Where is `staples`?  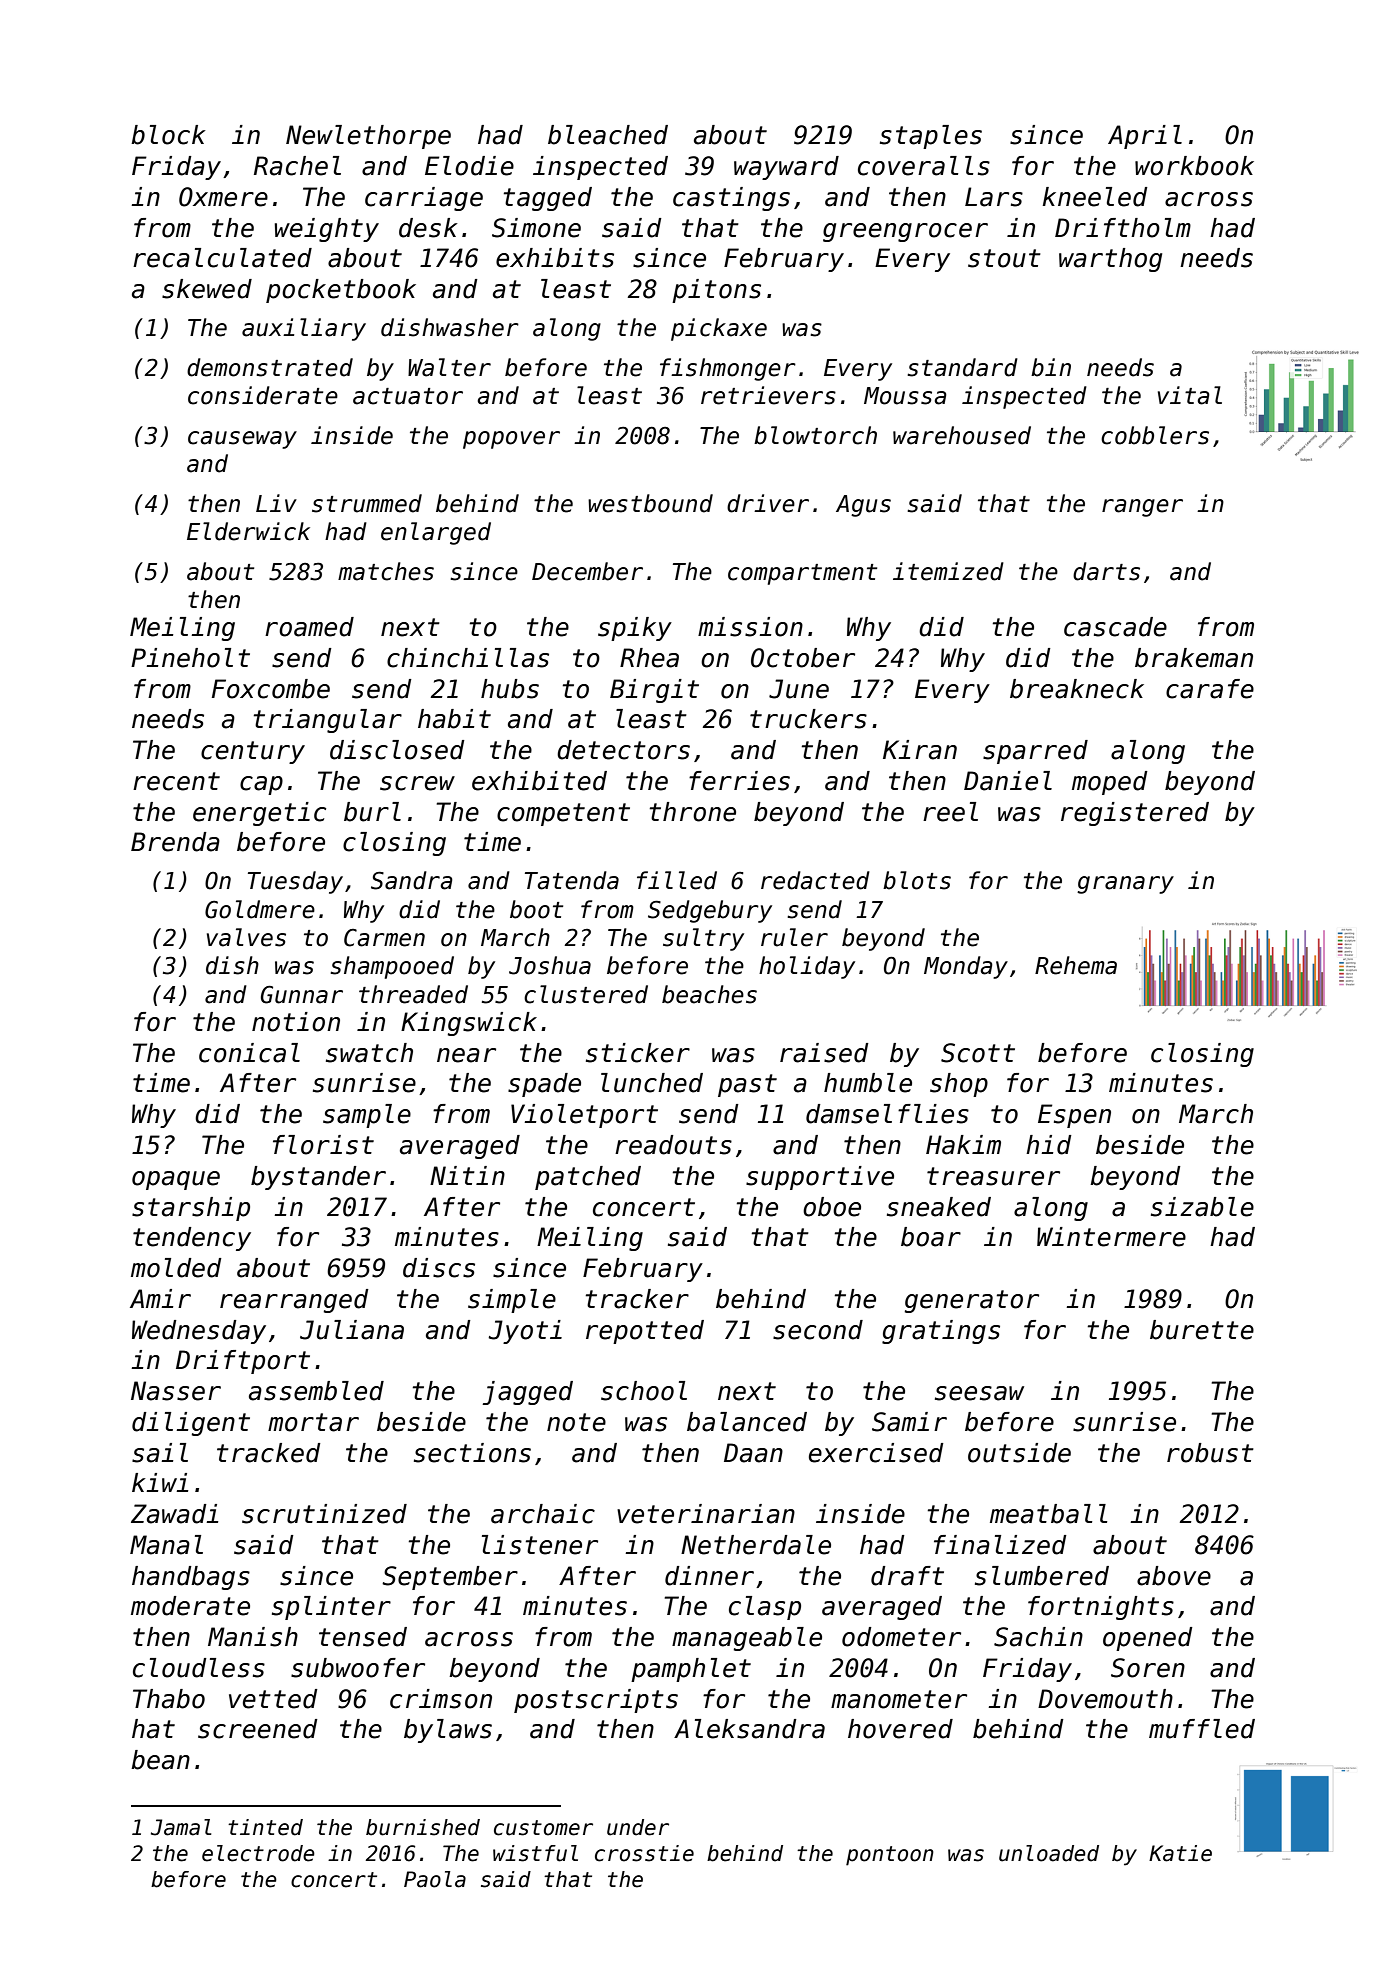
staples is located at coordinates (931, 137).
